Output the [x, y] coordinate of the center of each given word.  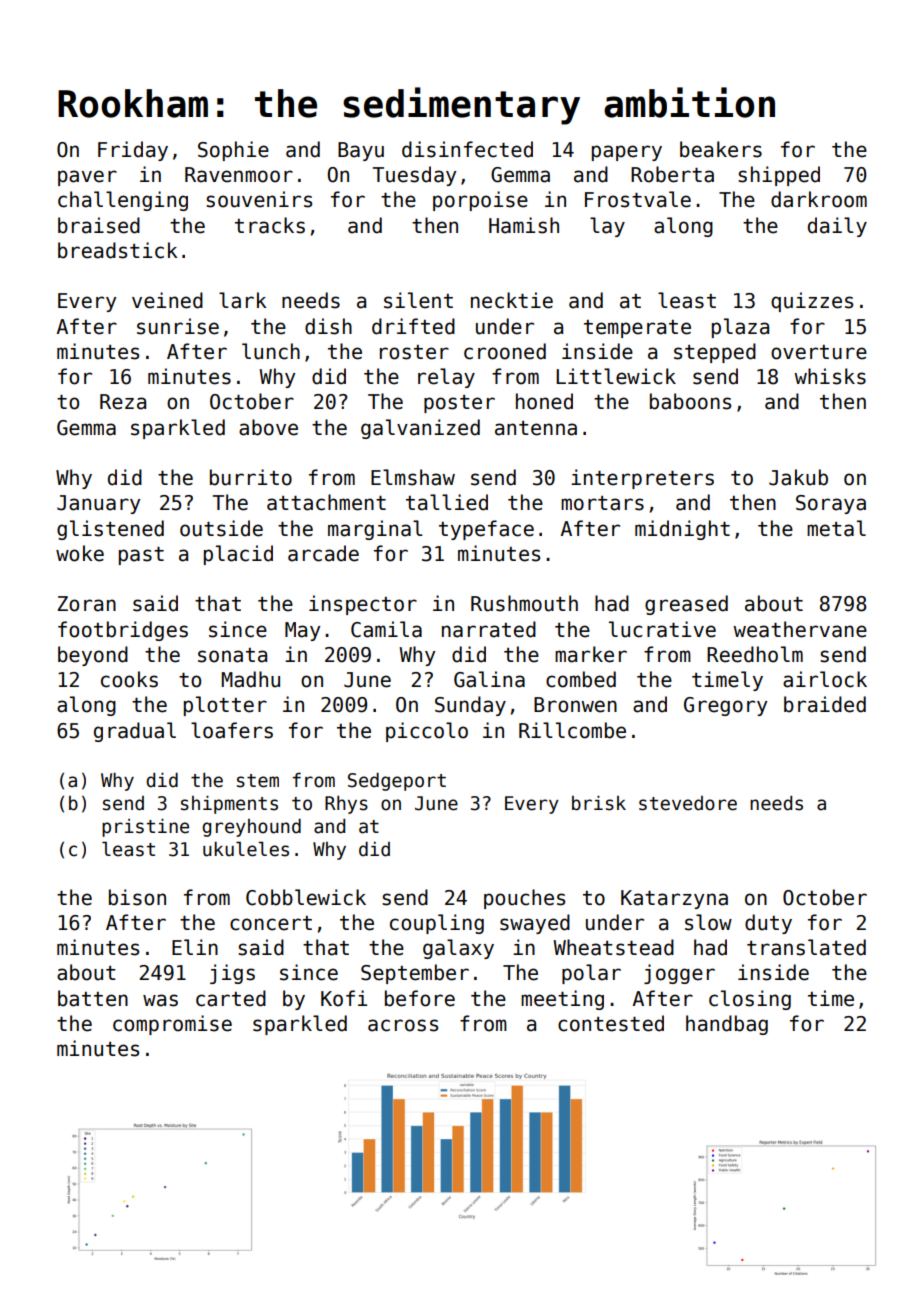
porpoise [480, 201]
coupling [437, 924]
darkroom [819, 199]
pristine [145, 828]
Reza [123, 402]
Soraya [831, 504]
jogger [679, 974]
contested [611, 1023]
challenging [123, 201]
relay [446, 378]
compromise [172, 1025]
